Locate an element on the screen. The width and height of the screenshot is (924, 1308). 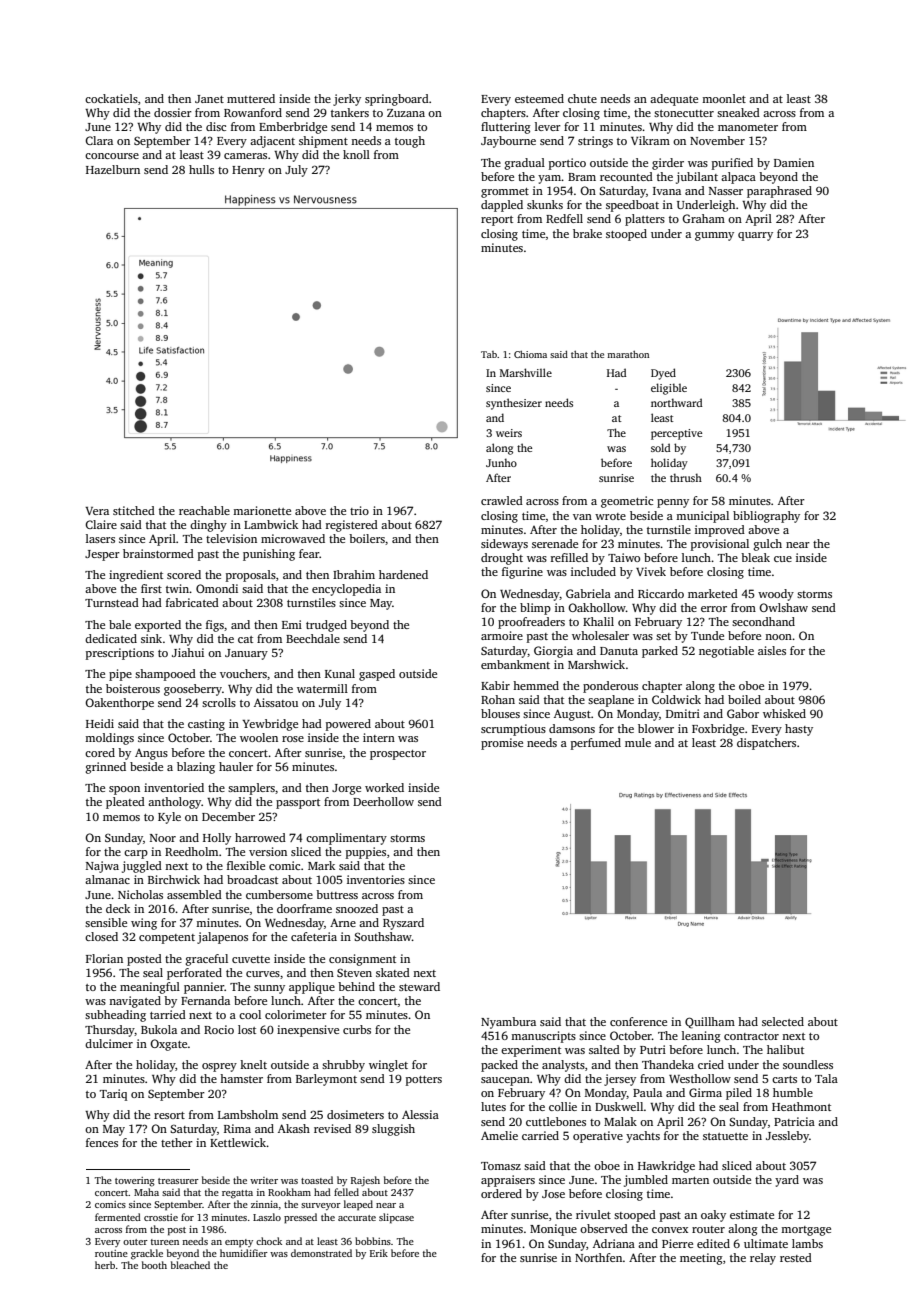
Ryszard is located at coordinates (403, 924).
